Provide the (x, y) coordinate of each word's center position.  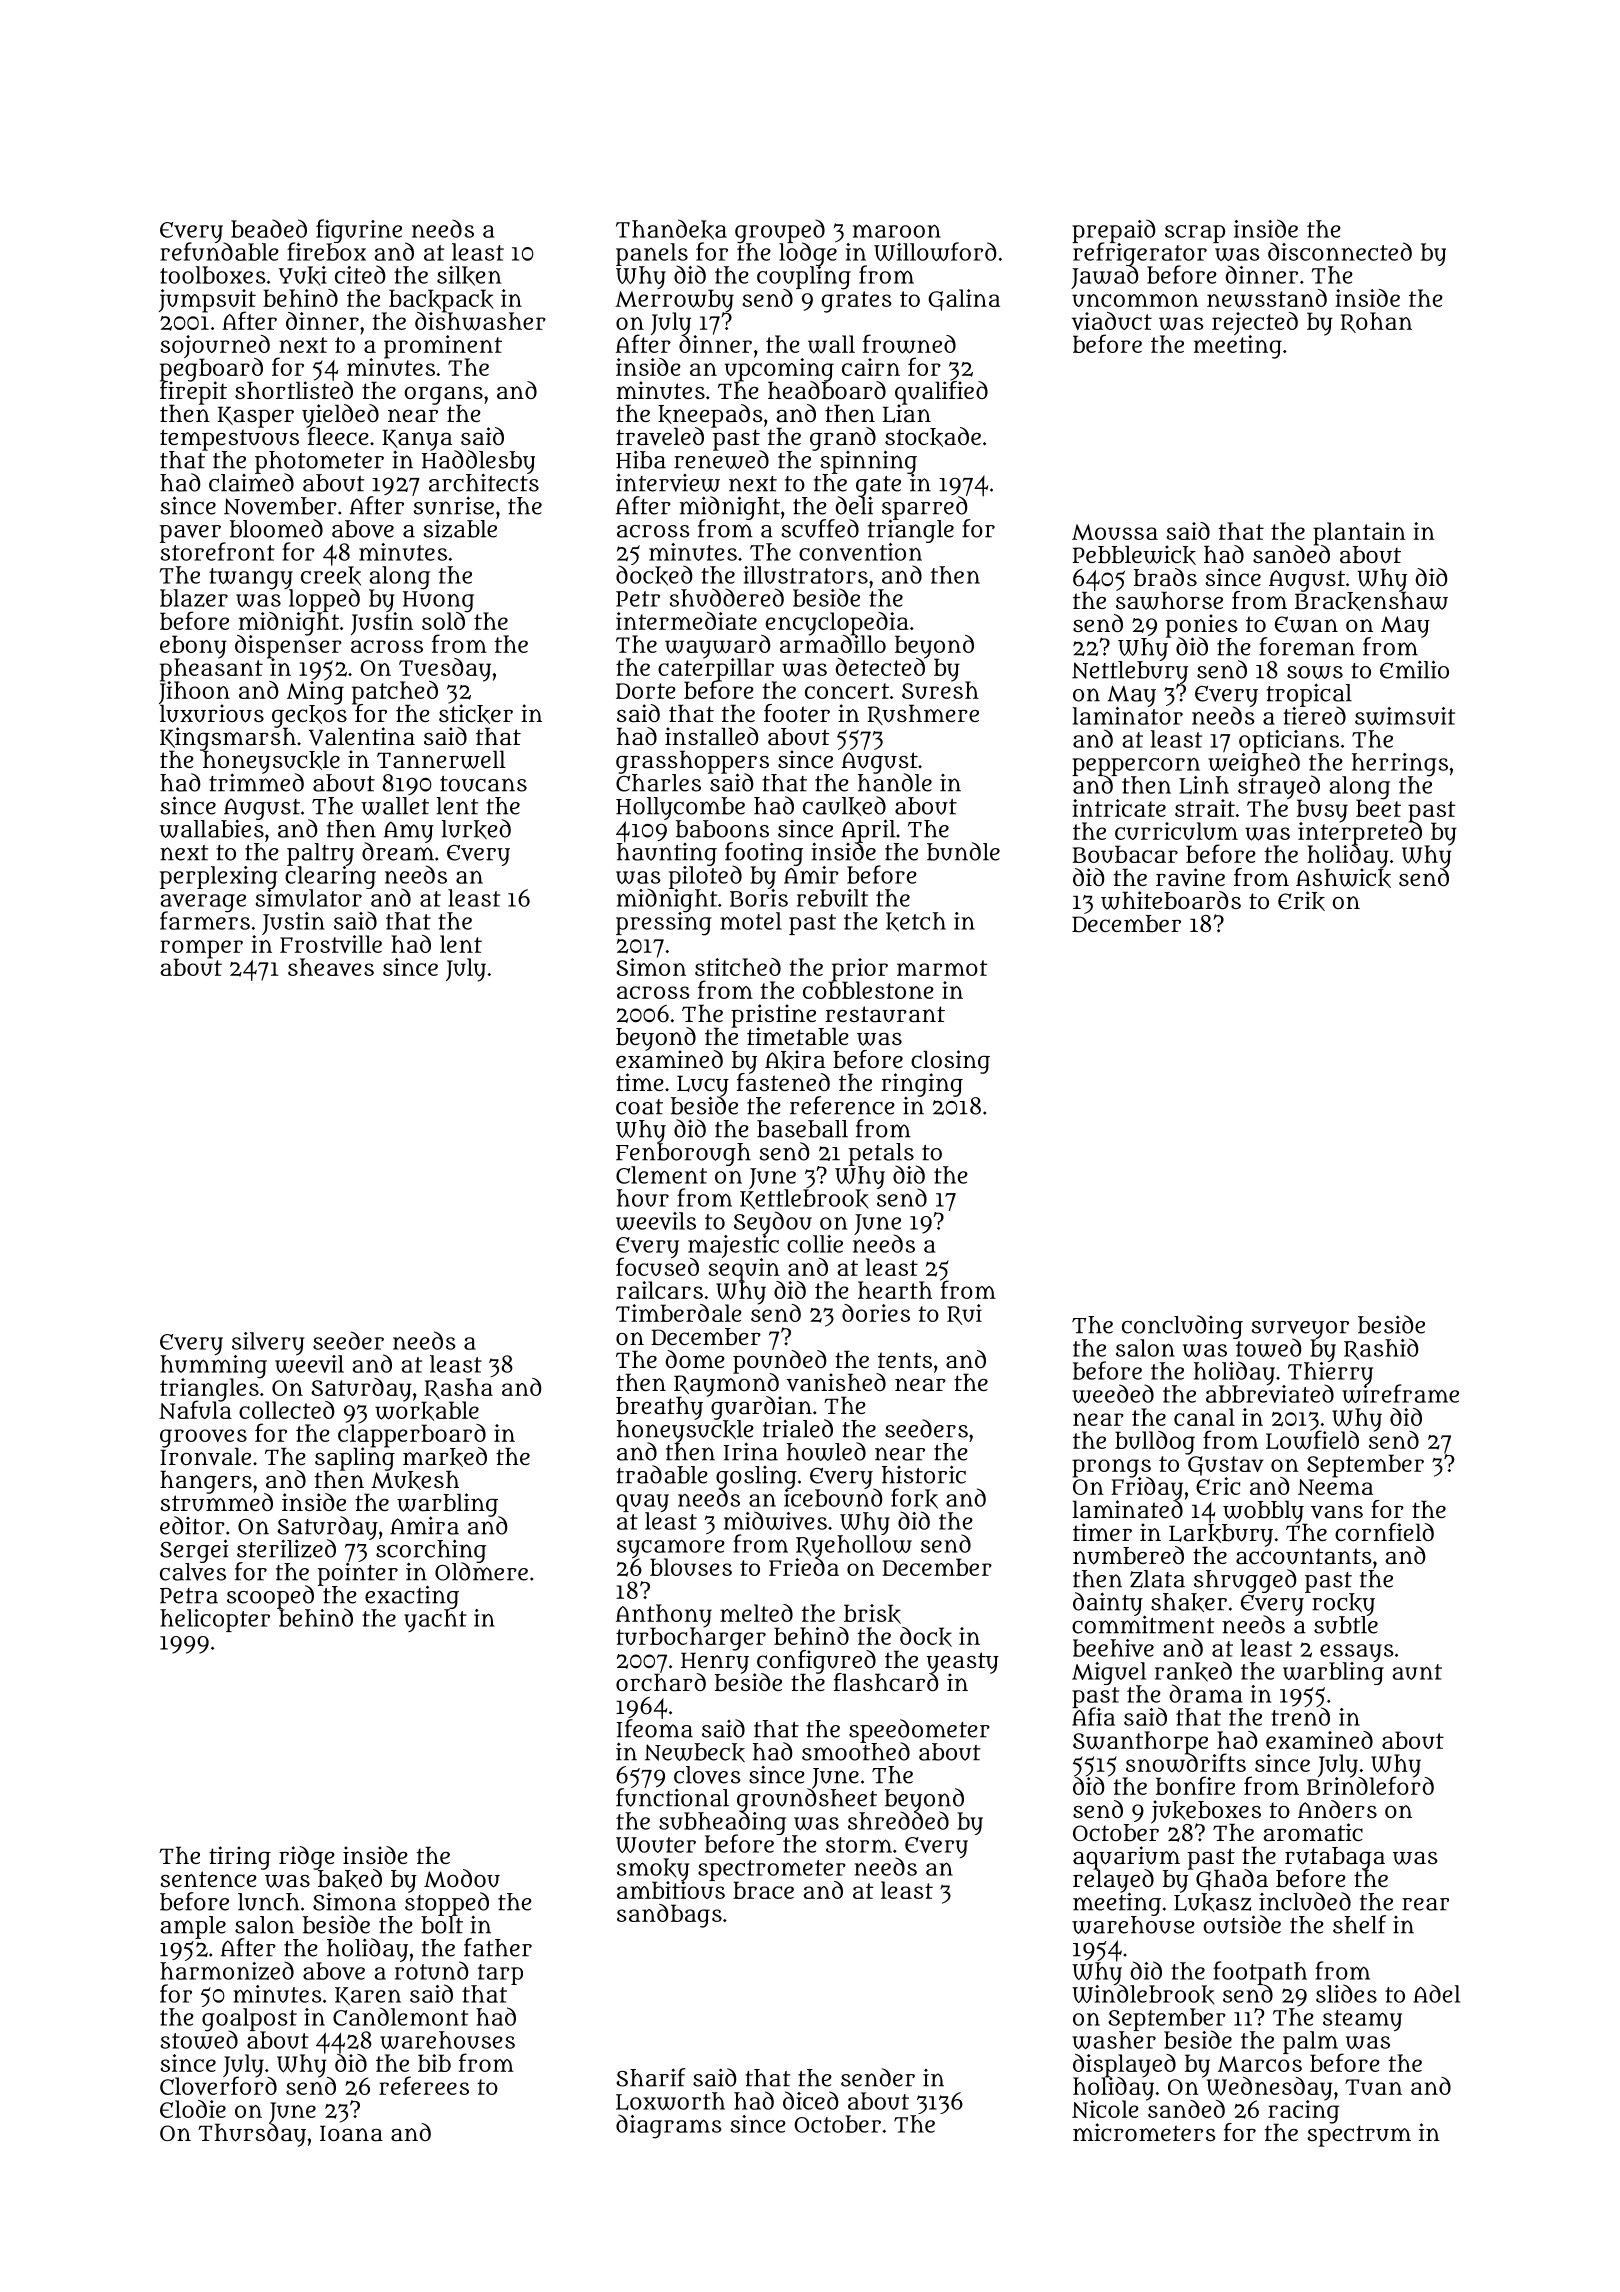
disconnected (1340, 251)
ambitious (671, 1890)
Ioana (351, 2133)
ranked (1193, 1671)
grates (857, 302)
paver (191, 534)
